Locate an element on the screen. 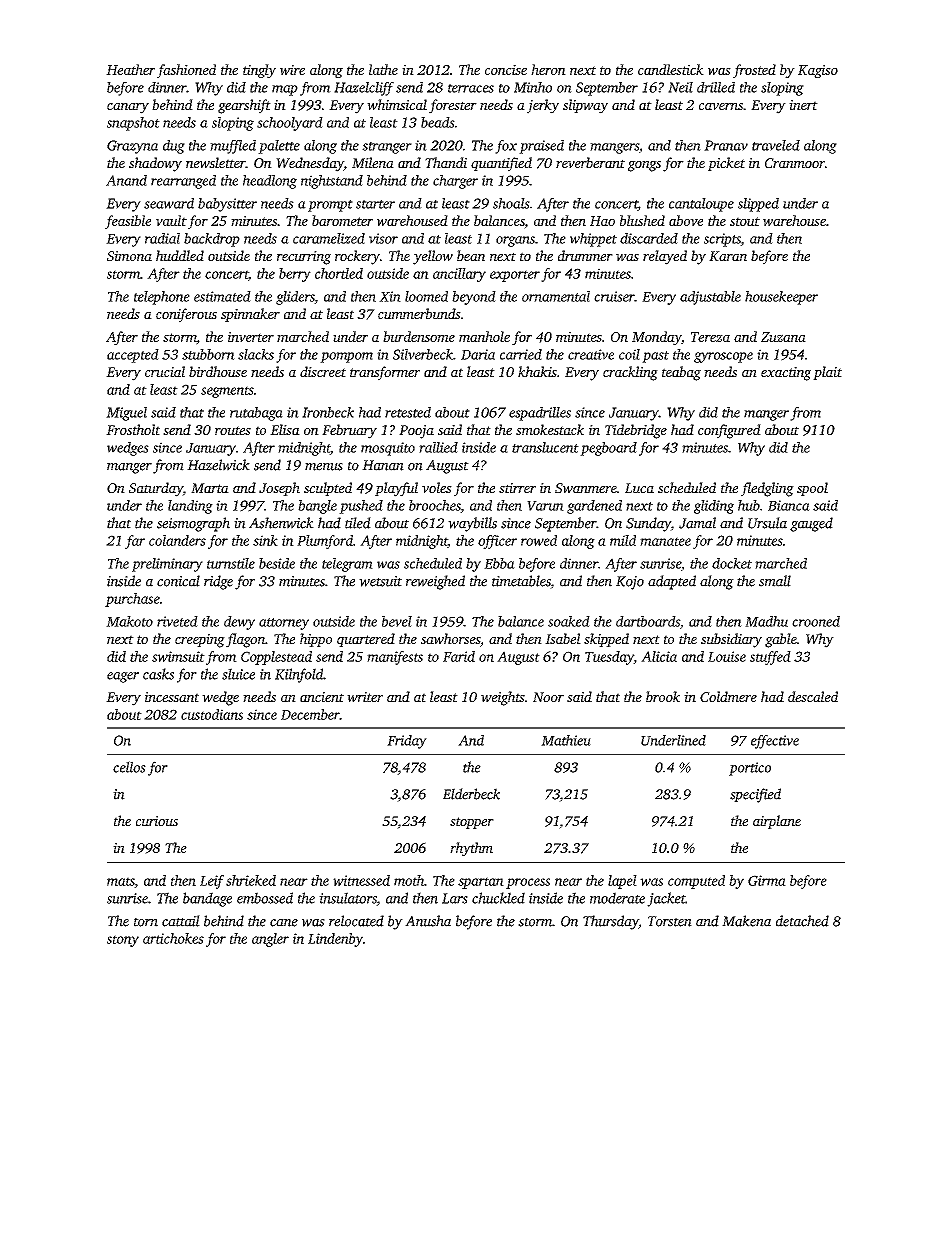 Image resolution: width=952 pixels, height=1233 pixels. organs is located at coordinates (515, 241).
